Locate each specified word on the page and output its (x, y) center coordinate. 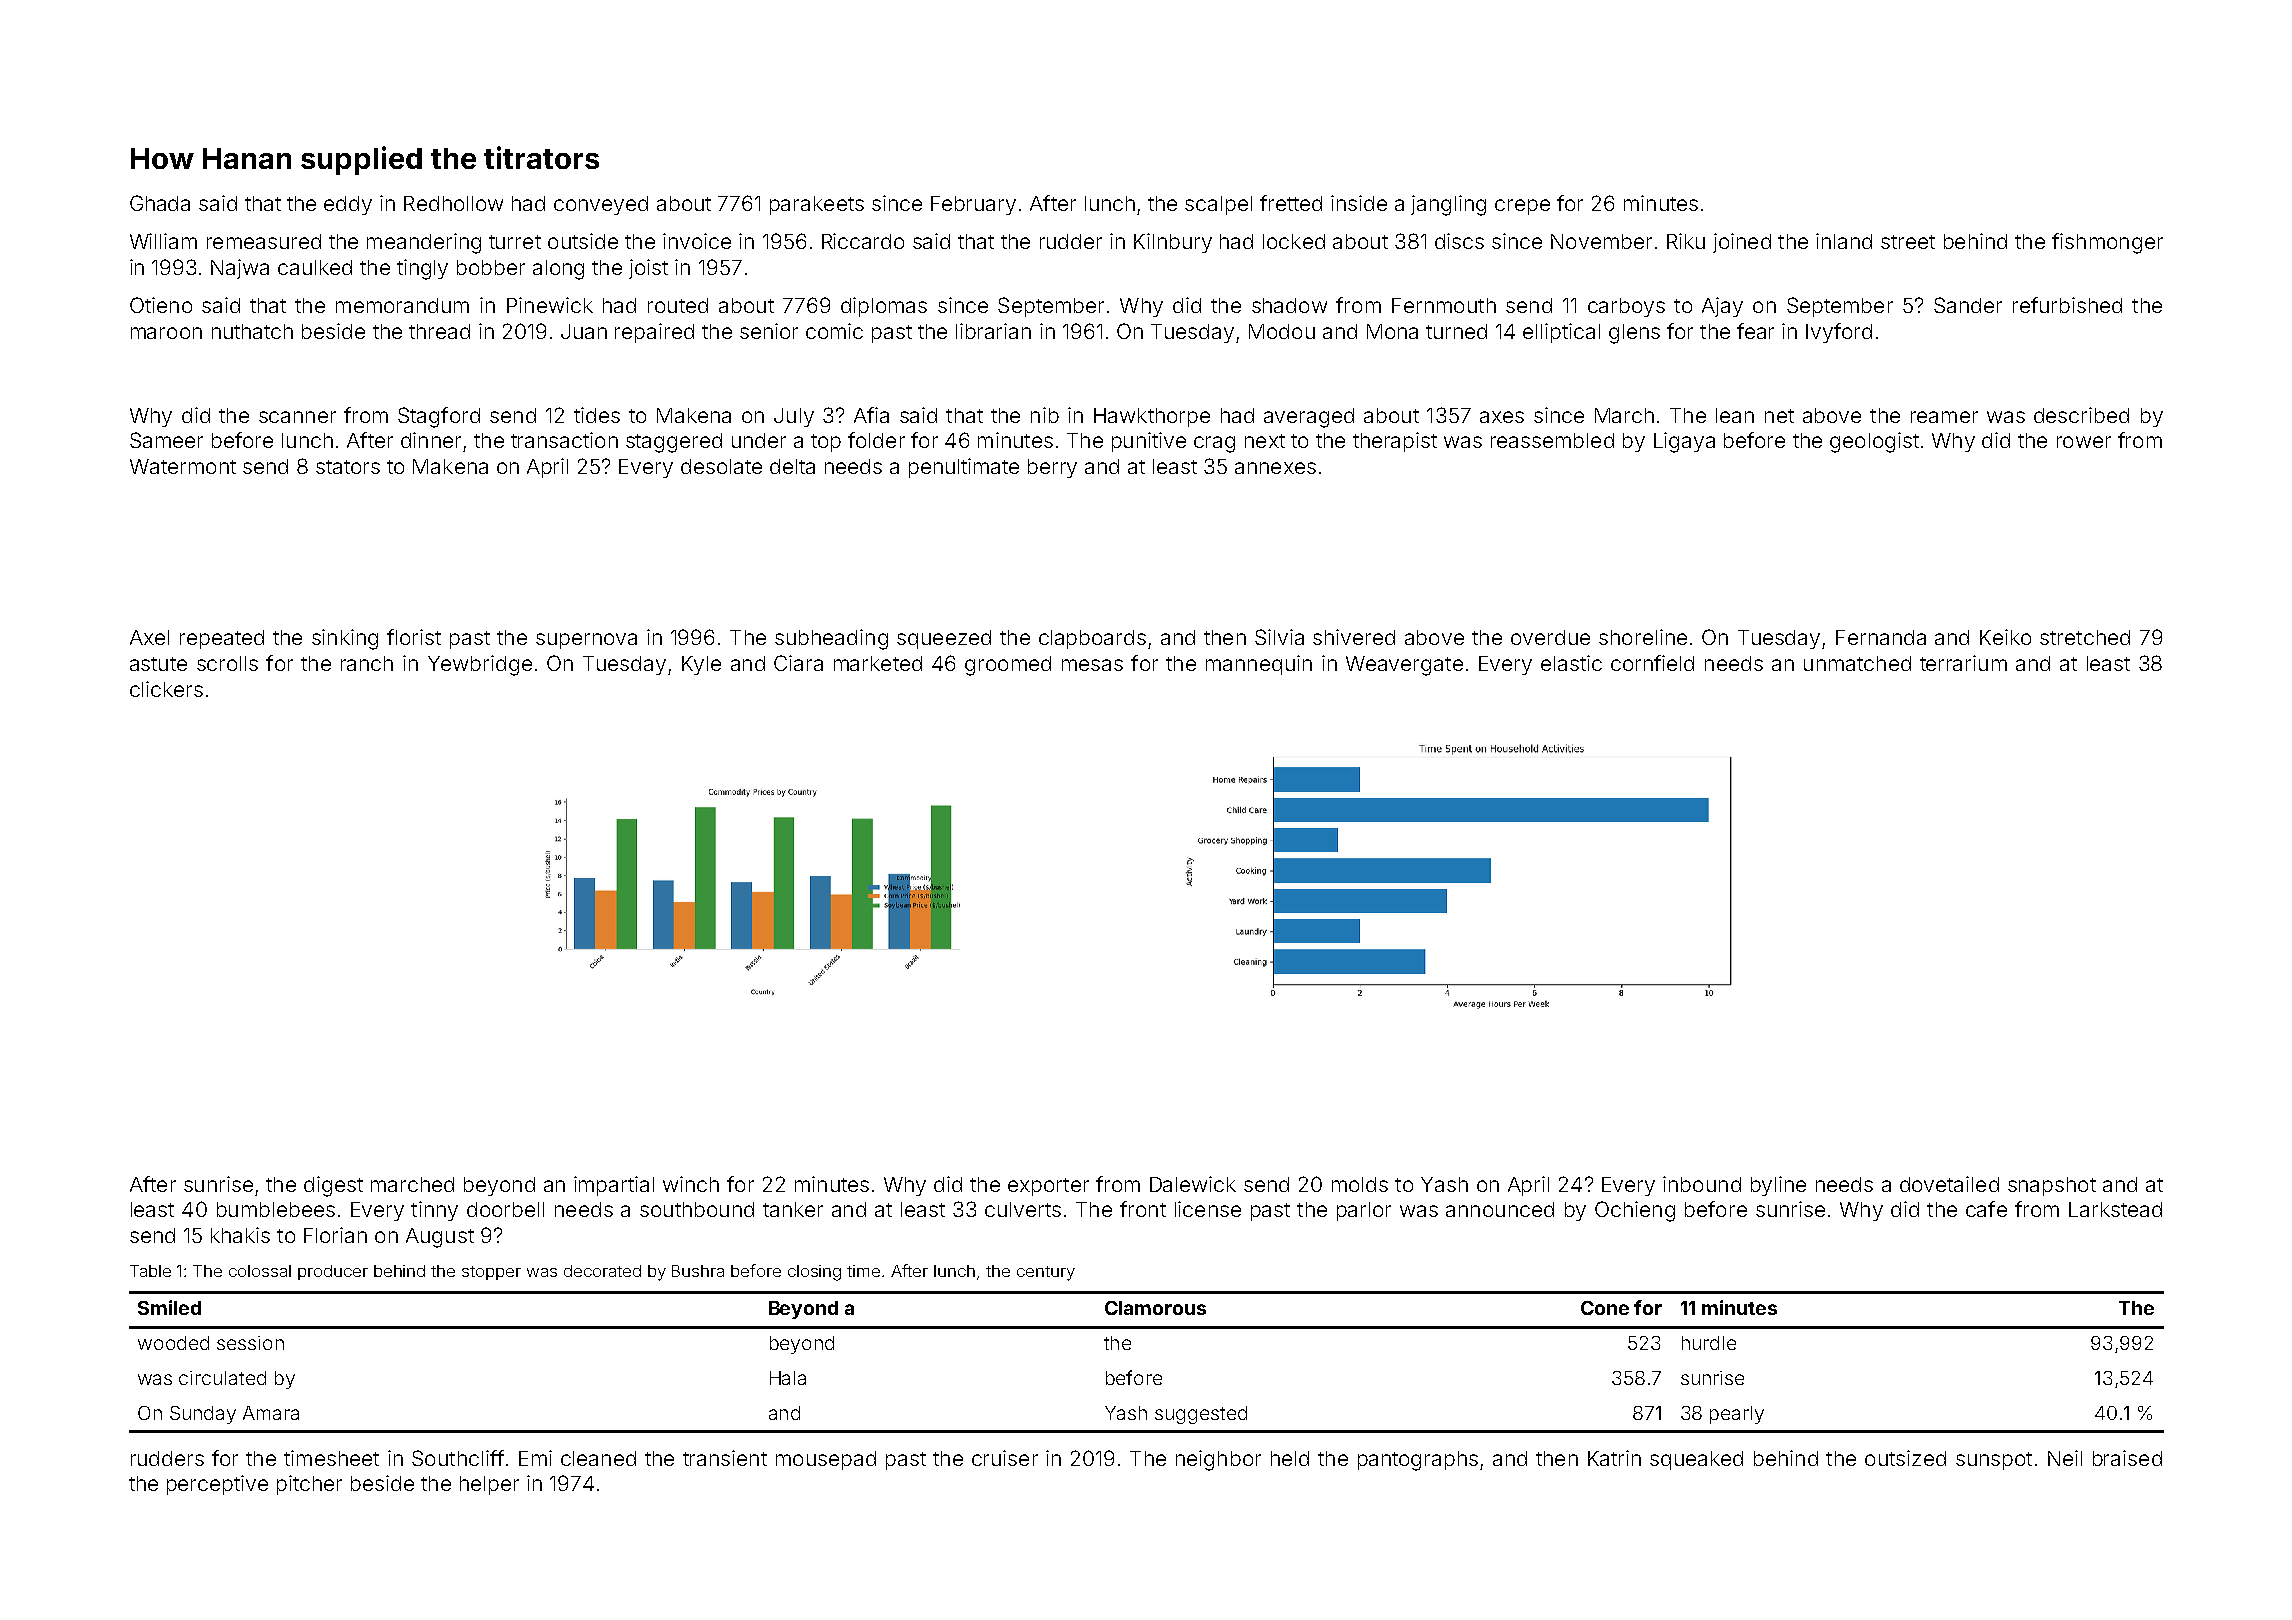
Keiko (2005, 637)
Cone (1605, 1308)
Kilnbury (1173, 243)
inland (1844, 241)
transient (725, 1458)
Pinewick (550, 305)
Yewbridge (480, 665)
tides (597, 415)
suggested (1201, 1415)
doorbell (505, 1209)
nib (1045, 415)
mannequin (1259, 665)
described (2081, 415)
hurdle (1709, 1343)
